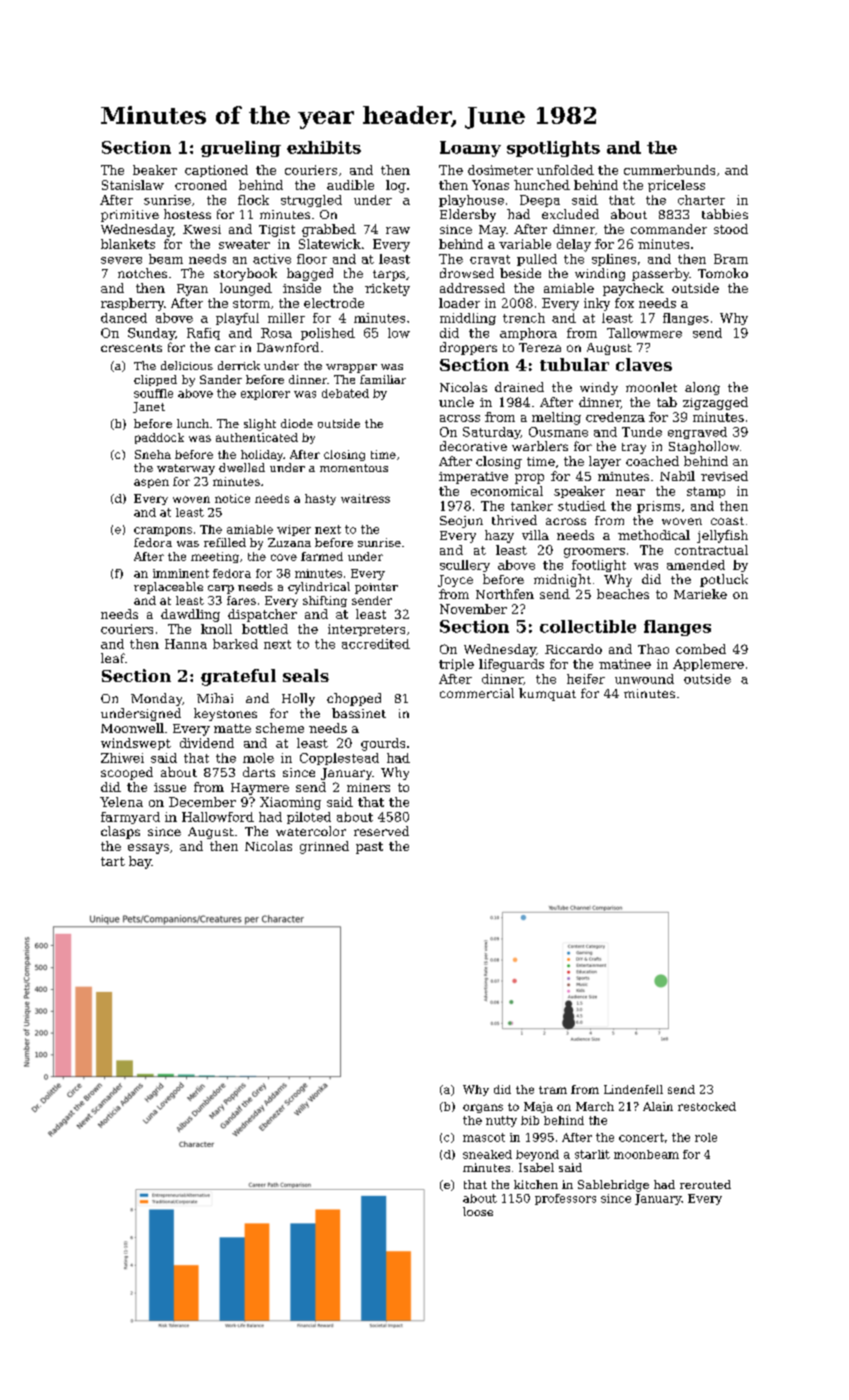  I want to click on loose, so click(478, 1211).
